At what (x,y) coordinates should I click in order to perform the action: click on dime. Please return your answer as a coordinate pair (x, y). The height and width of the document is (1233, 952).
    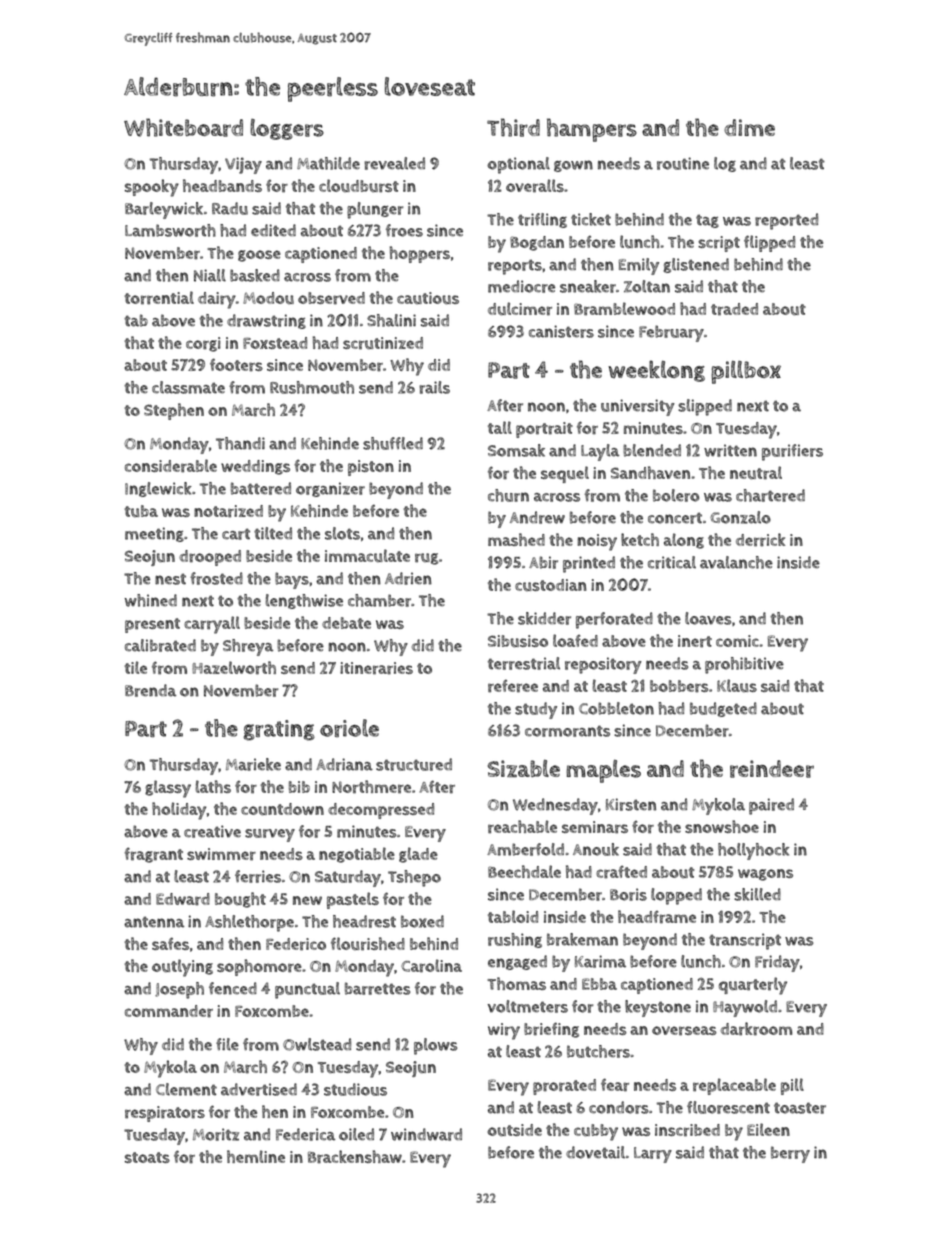
    Looking at the image, I should click on (749, 127).
